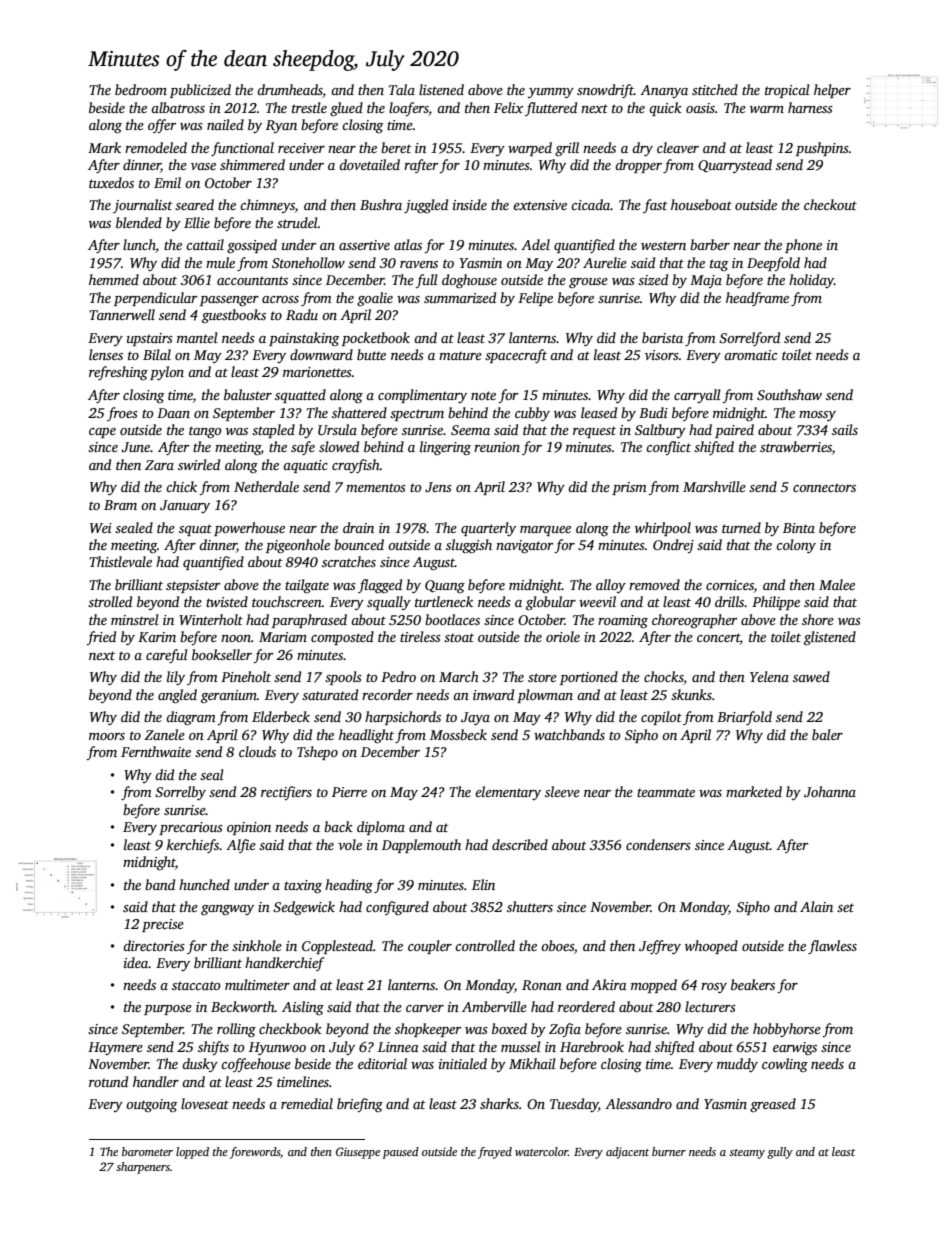 This image has height=1233, width=952. What do you see at coordinates (257, 945) in the image?
I see `sinkhole` at bounding box center [257, 945].
